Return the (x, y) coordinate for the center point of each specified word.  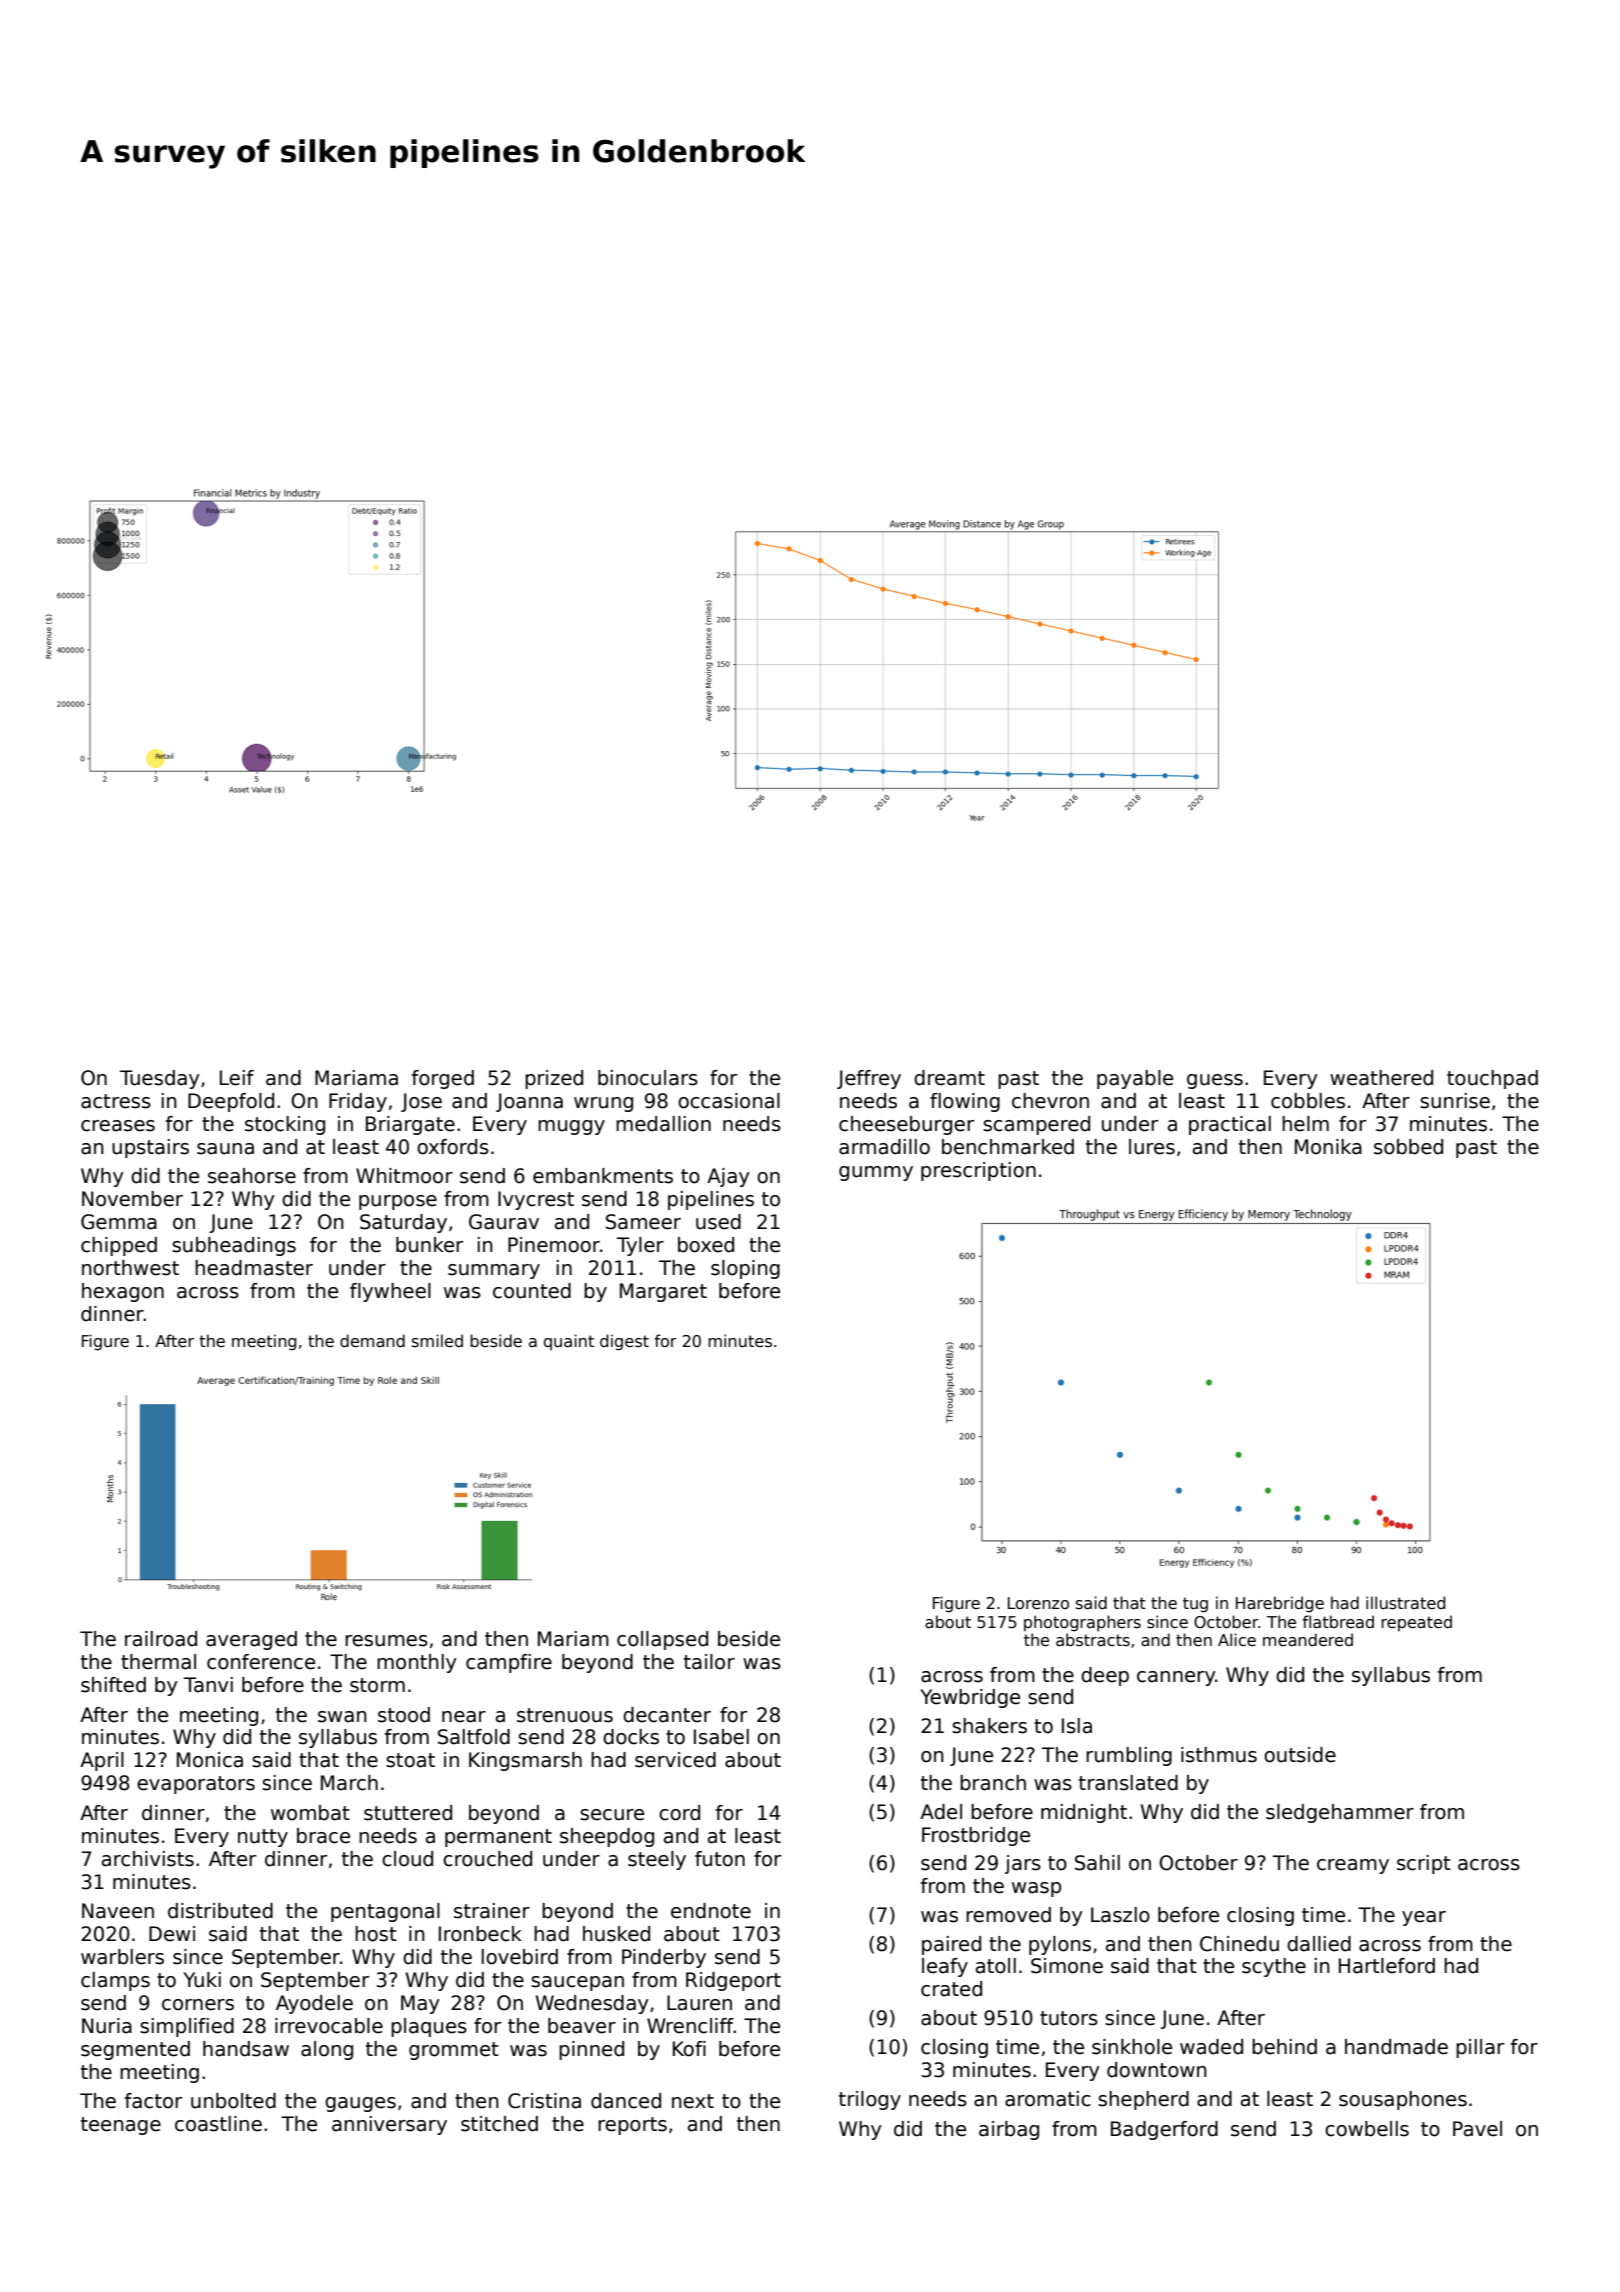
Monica (210, 1760)
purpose (398, 1202)
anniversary (389, 2125)
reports (632, 2126)
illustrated (1405, 1603)
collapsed (662, 1640)
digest (624, 1342)
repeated (1416, 1623)
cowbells (1367, 2129)
